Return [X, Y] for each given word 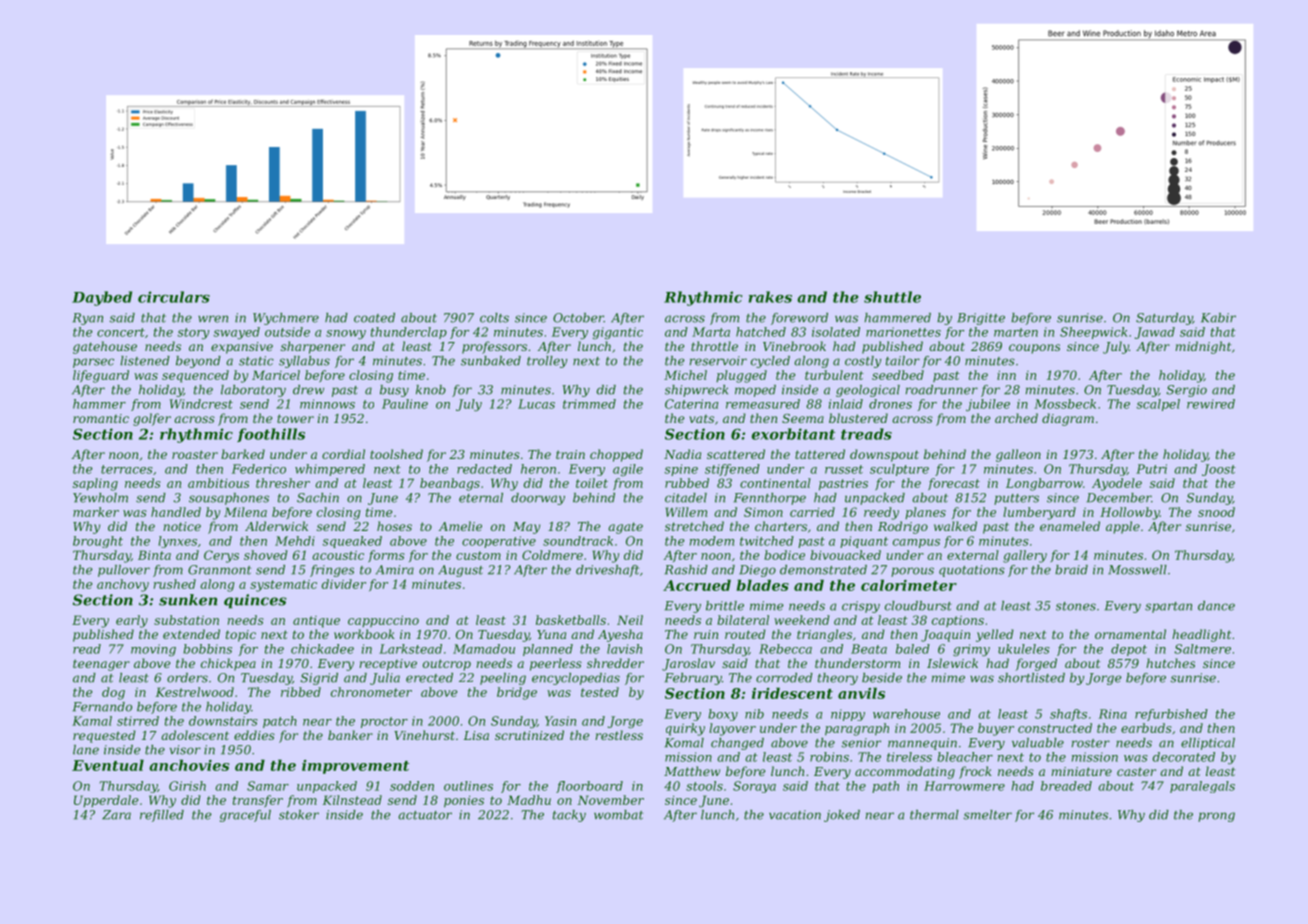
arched [1016, 418]
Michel [685, 375]
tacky [569, 816]
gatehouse [105, 347]
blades [763, 585]
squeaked [352, 542]
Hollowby [1130, 513]
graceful [245, 816]
